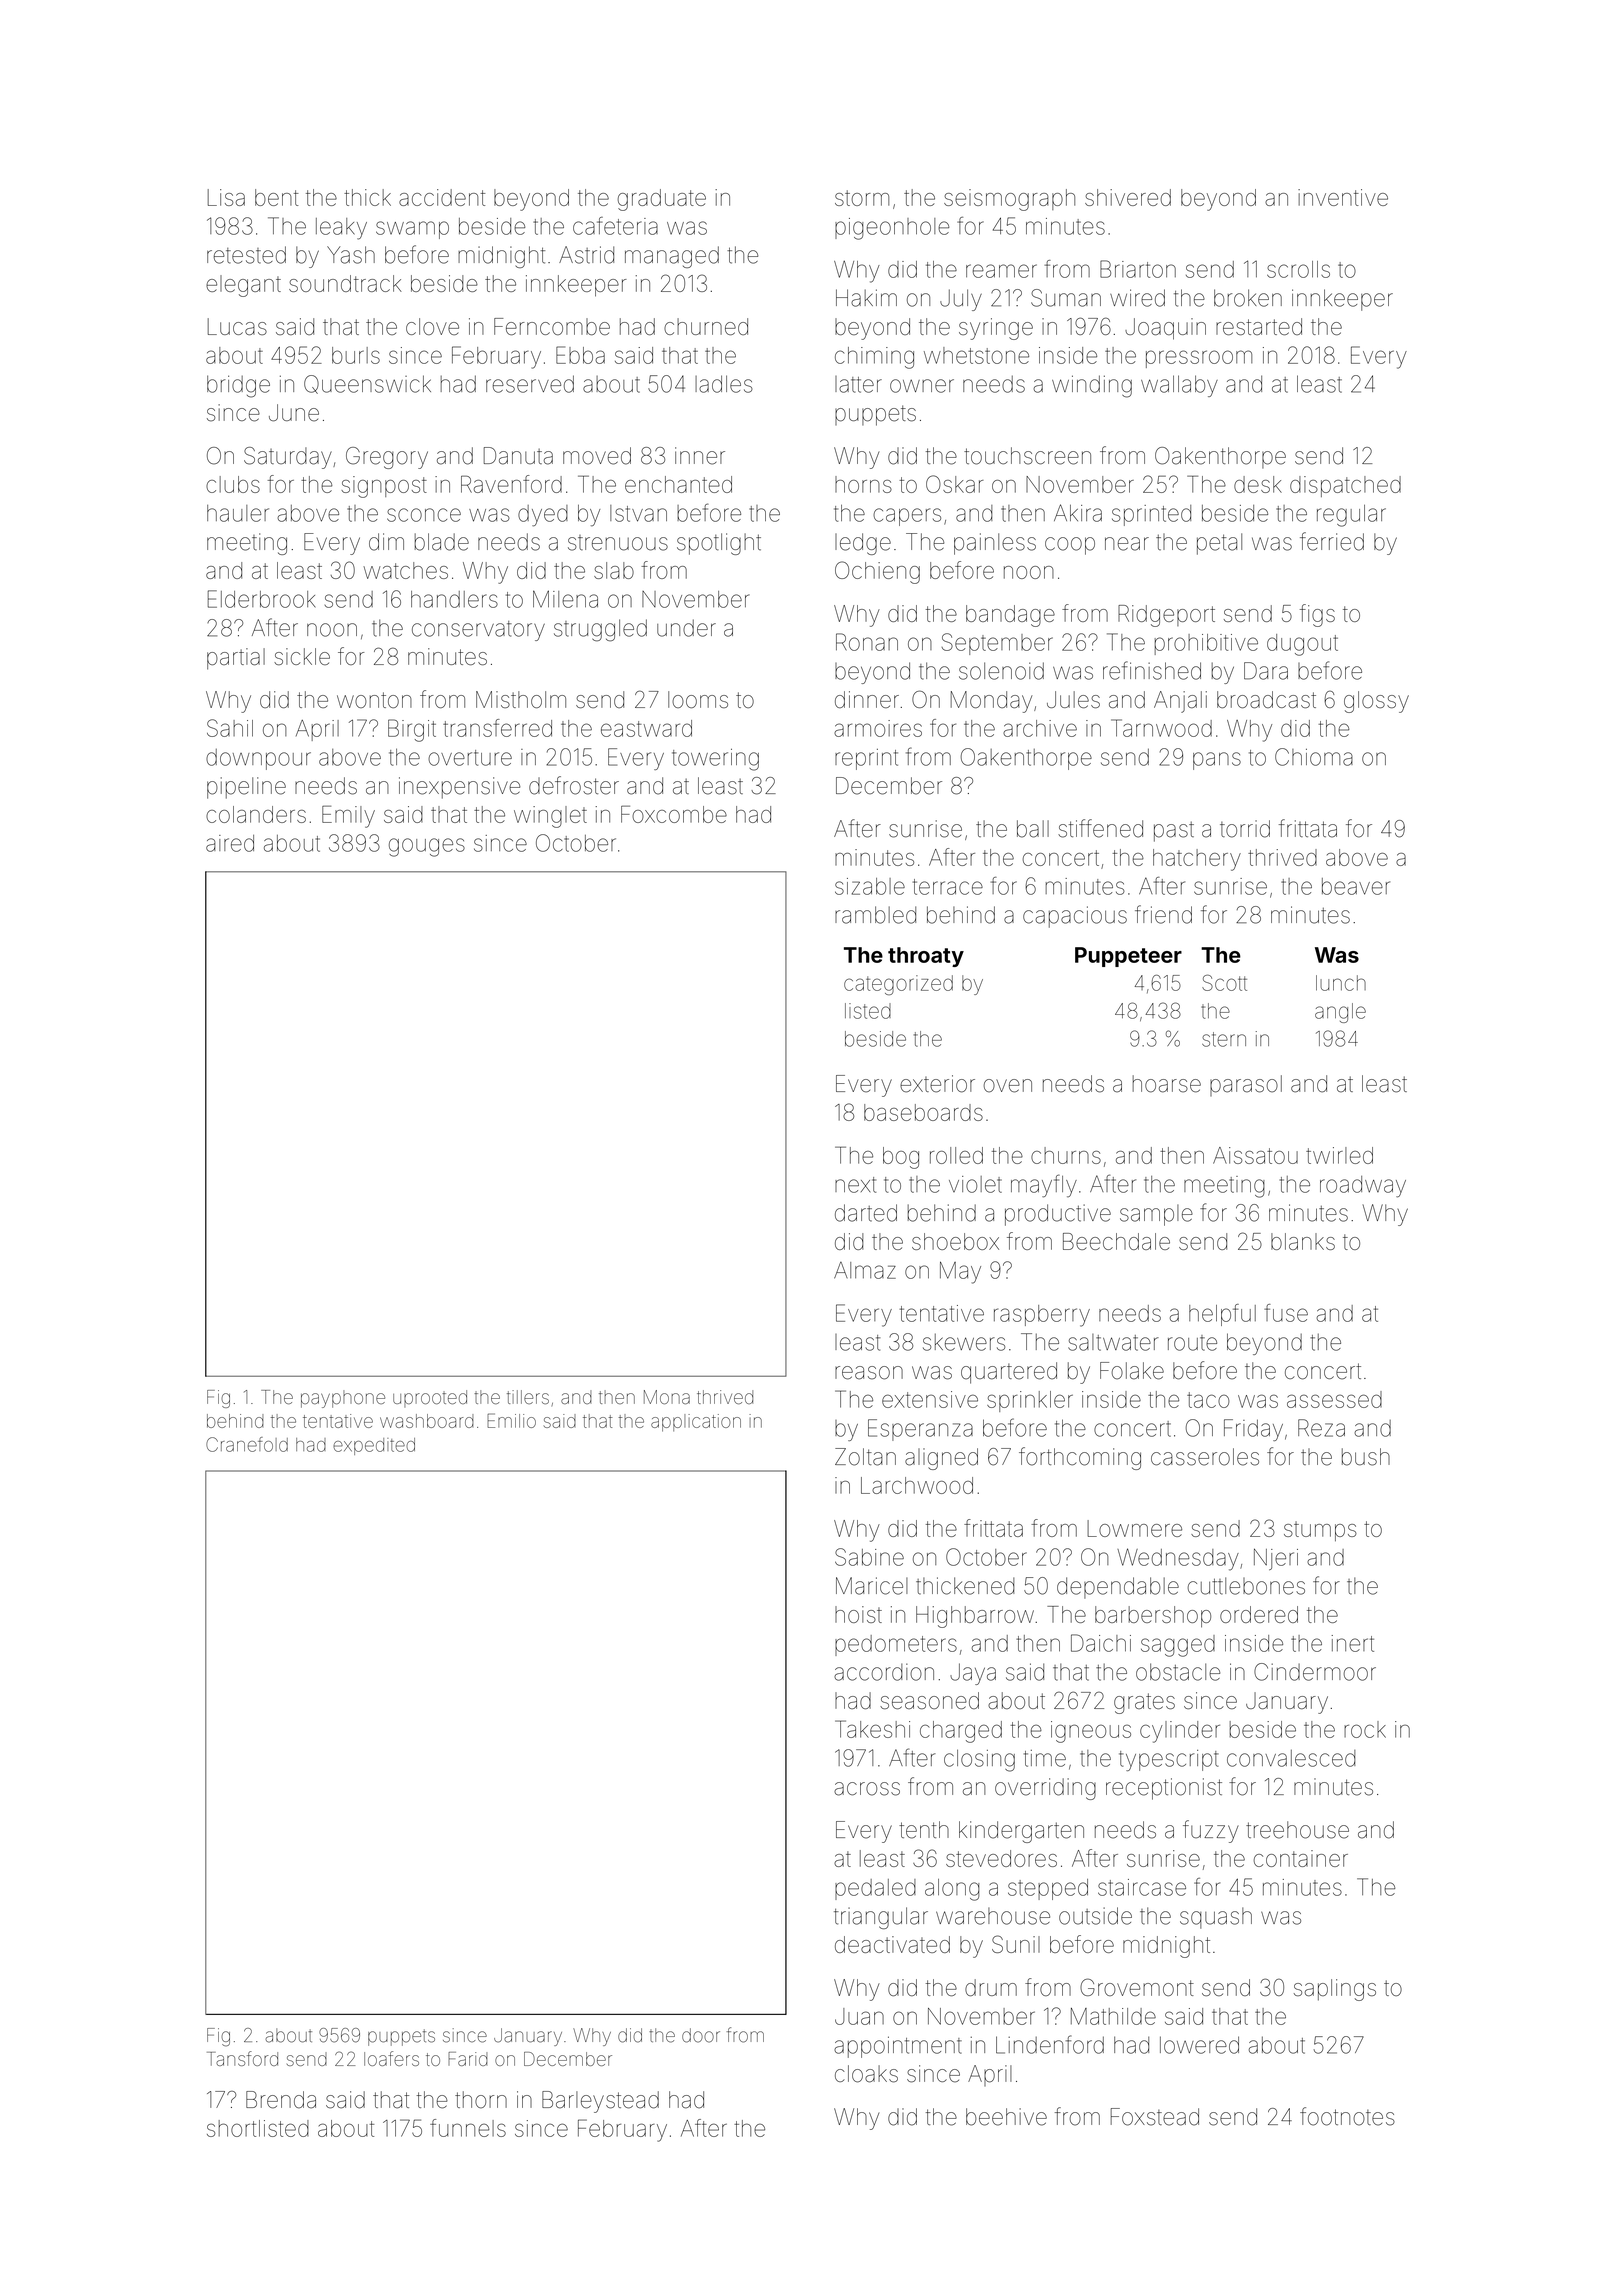 This page has width=1620, height=2292. What do you see at coordinates (1128, 197) in the page?
I see `shivered` at bounding box center [1128, 197].
